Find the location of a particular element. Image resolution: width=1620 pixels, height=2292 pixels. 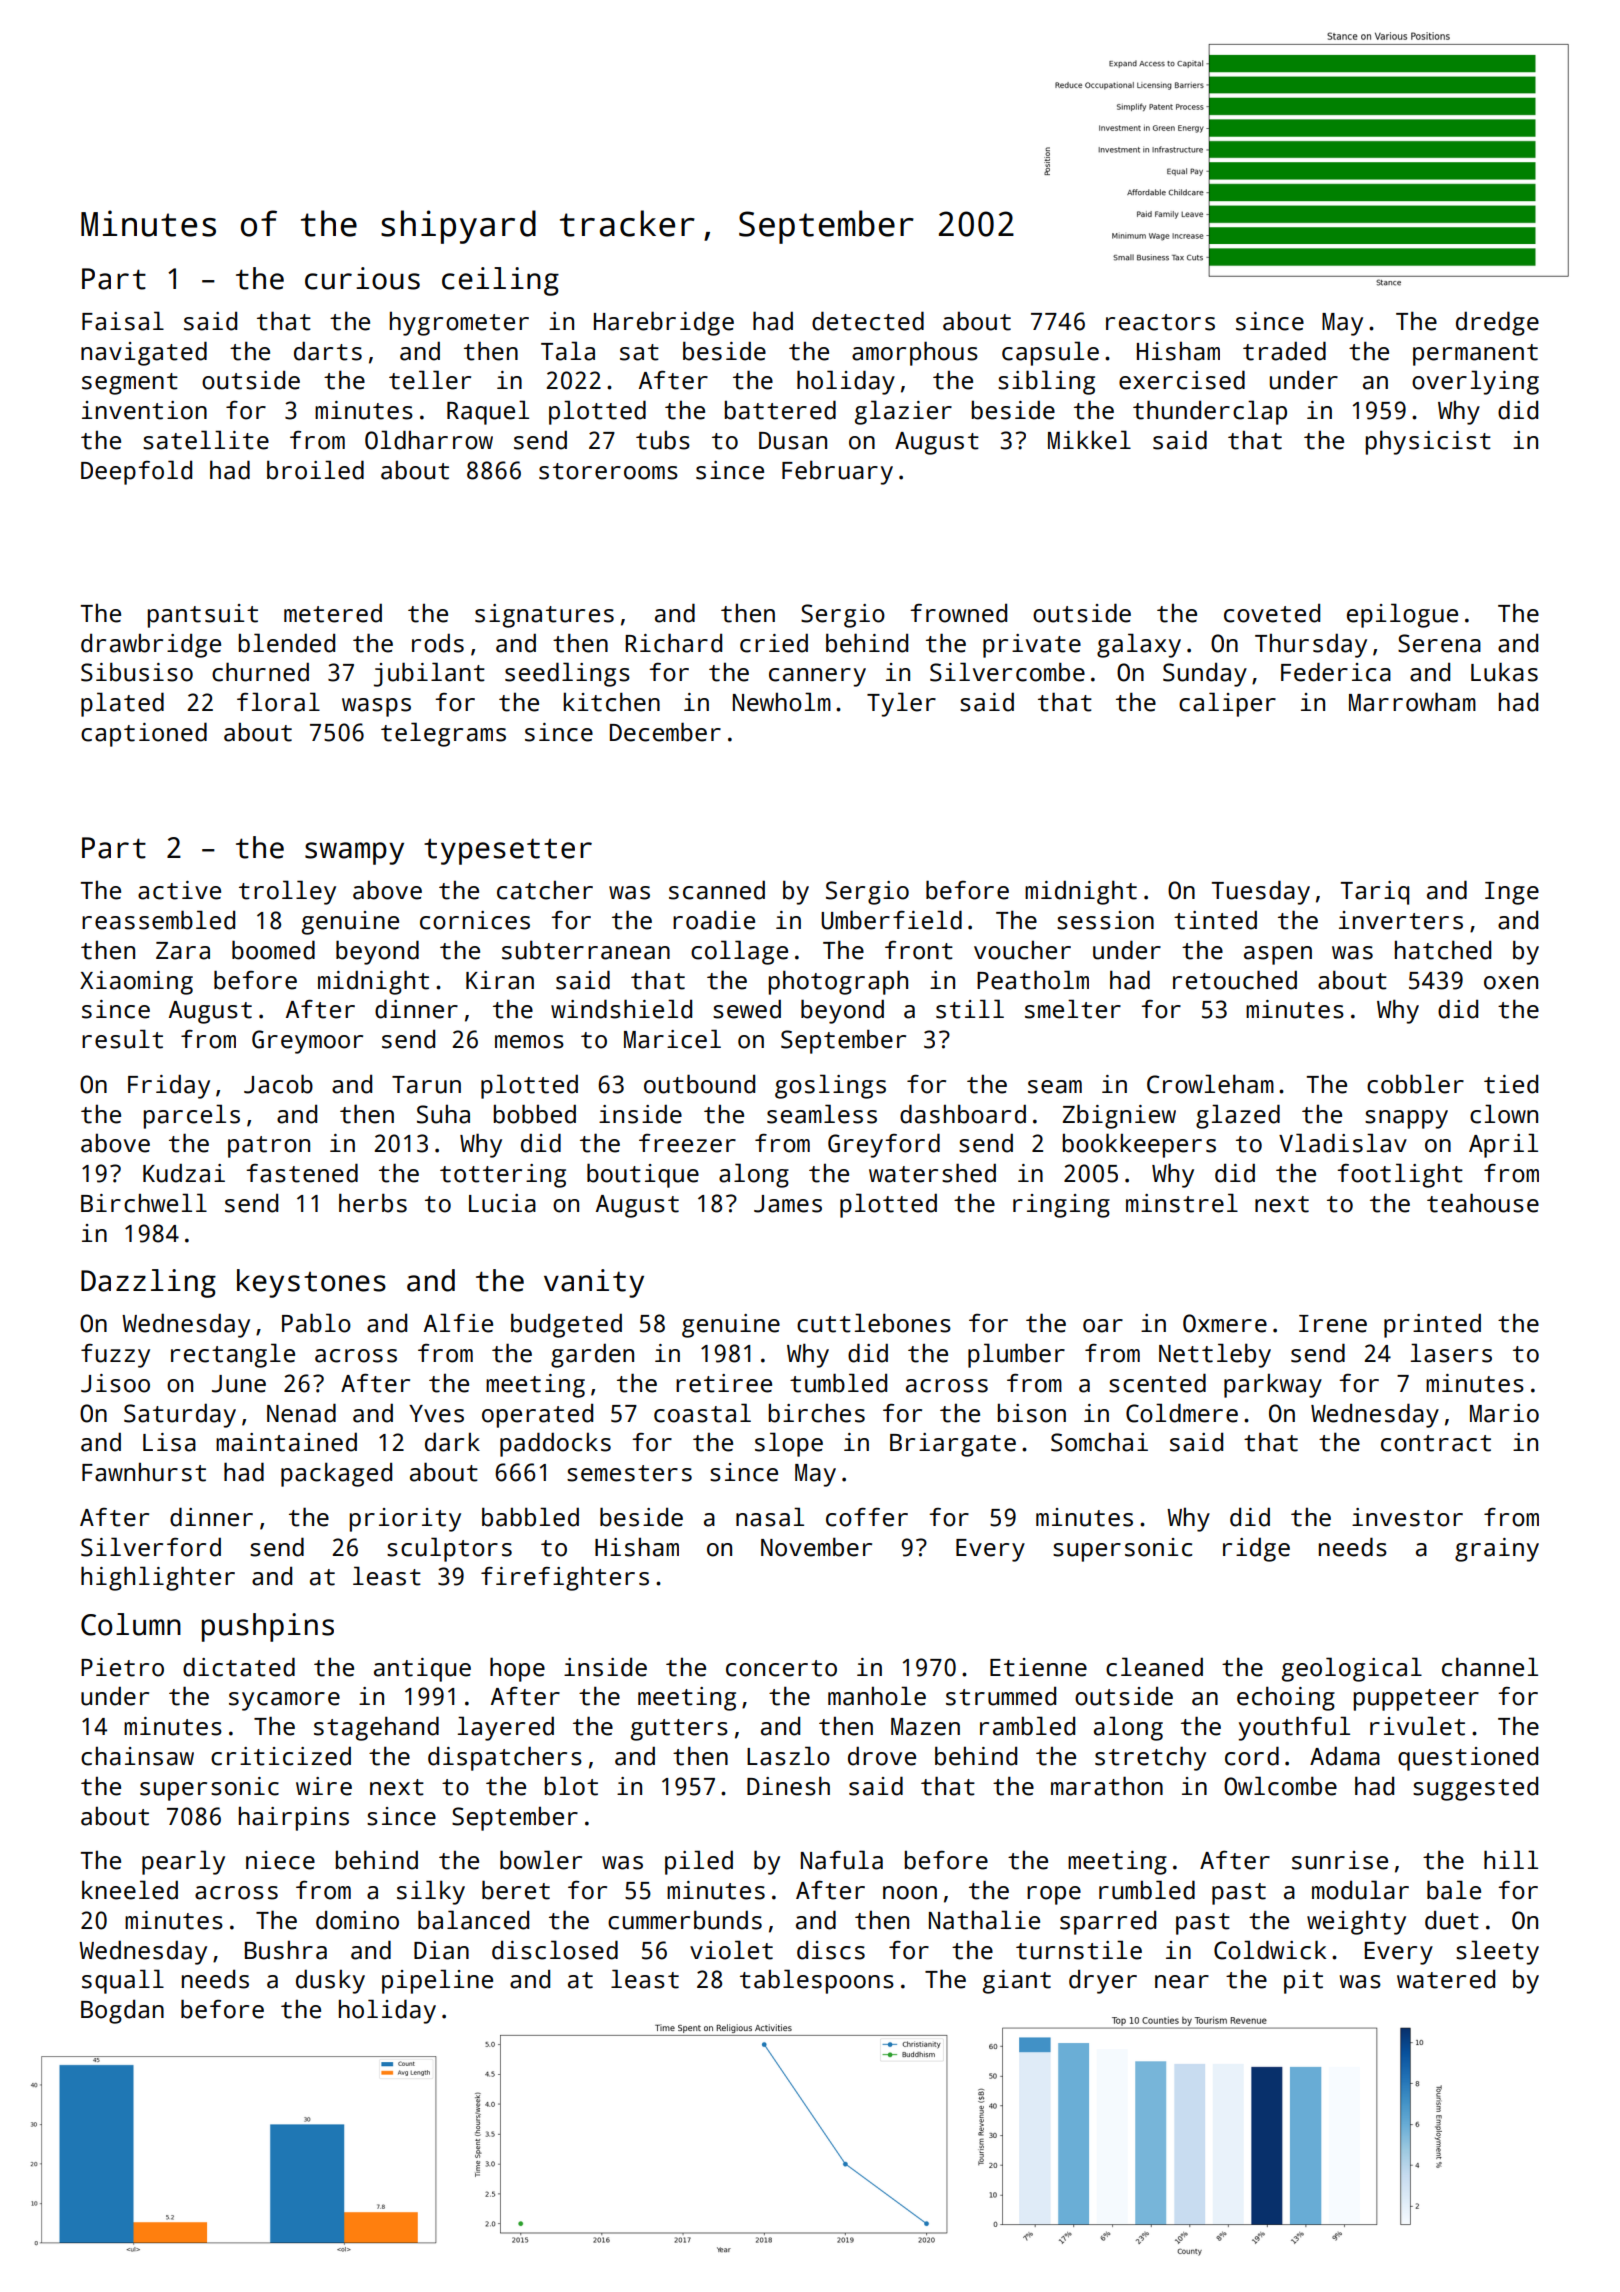

storerooms is located at coordinates (608, 471).
